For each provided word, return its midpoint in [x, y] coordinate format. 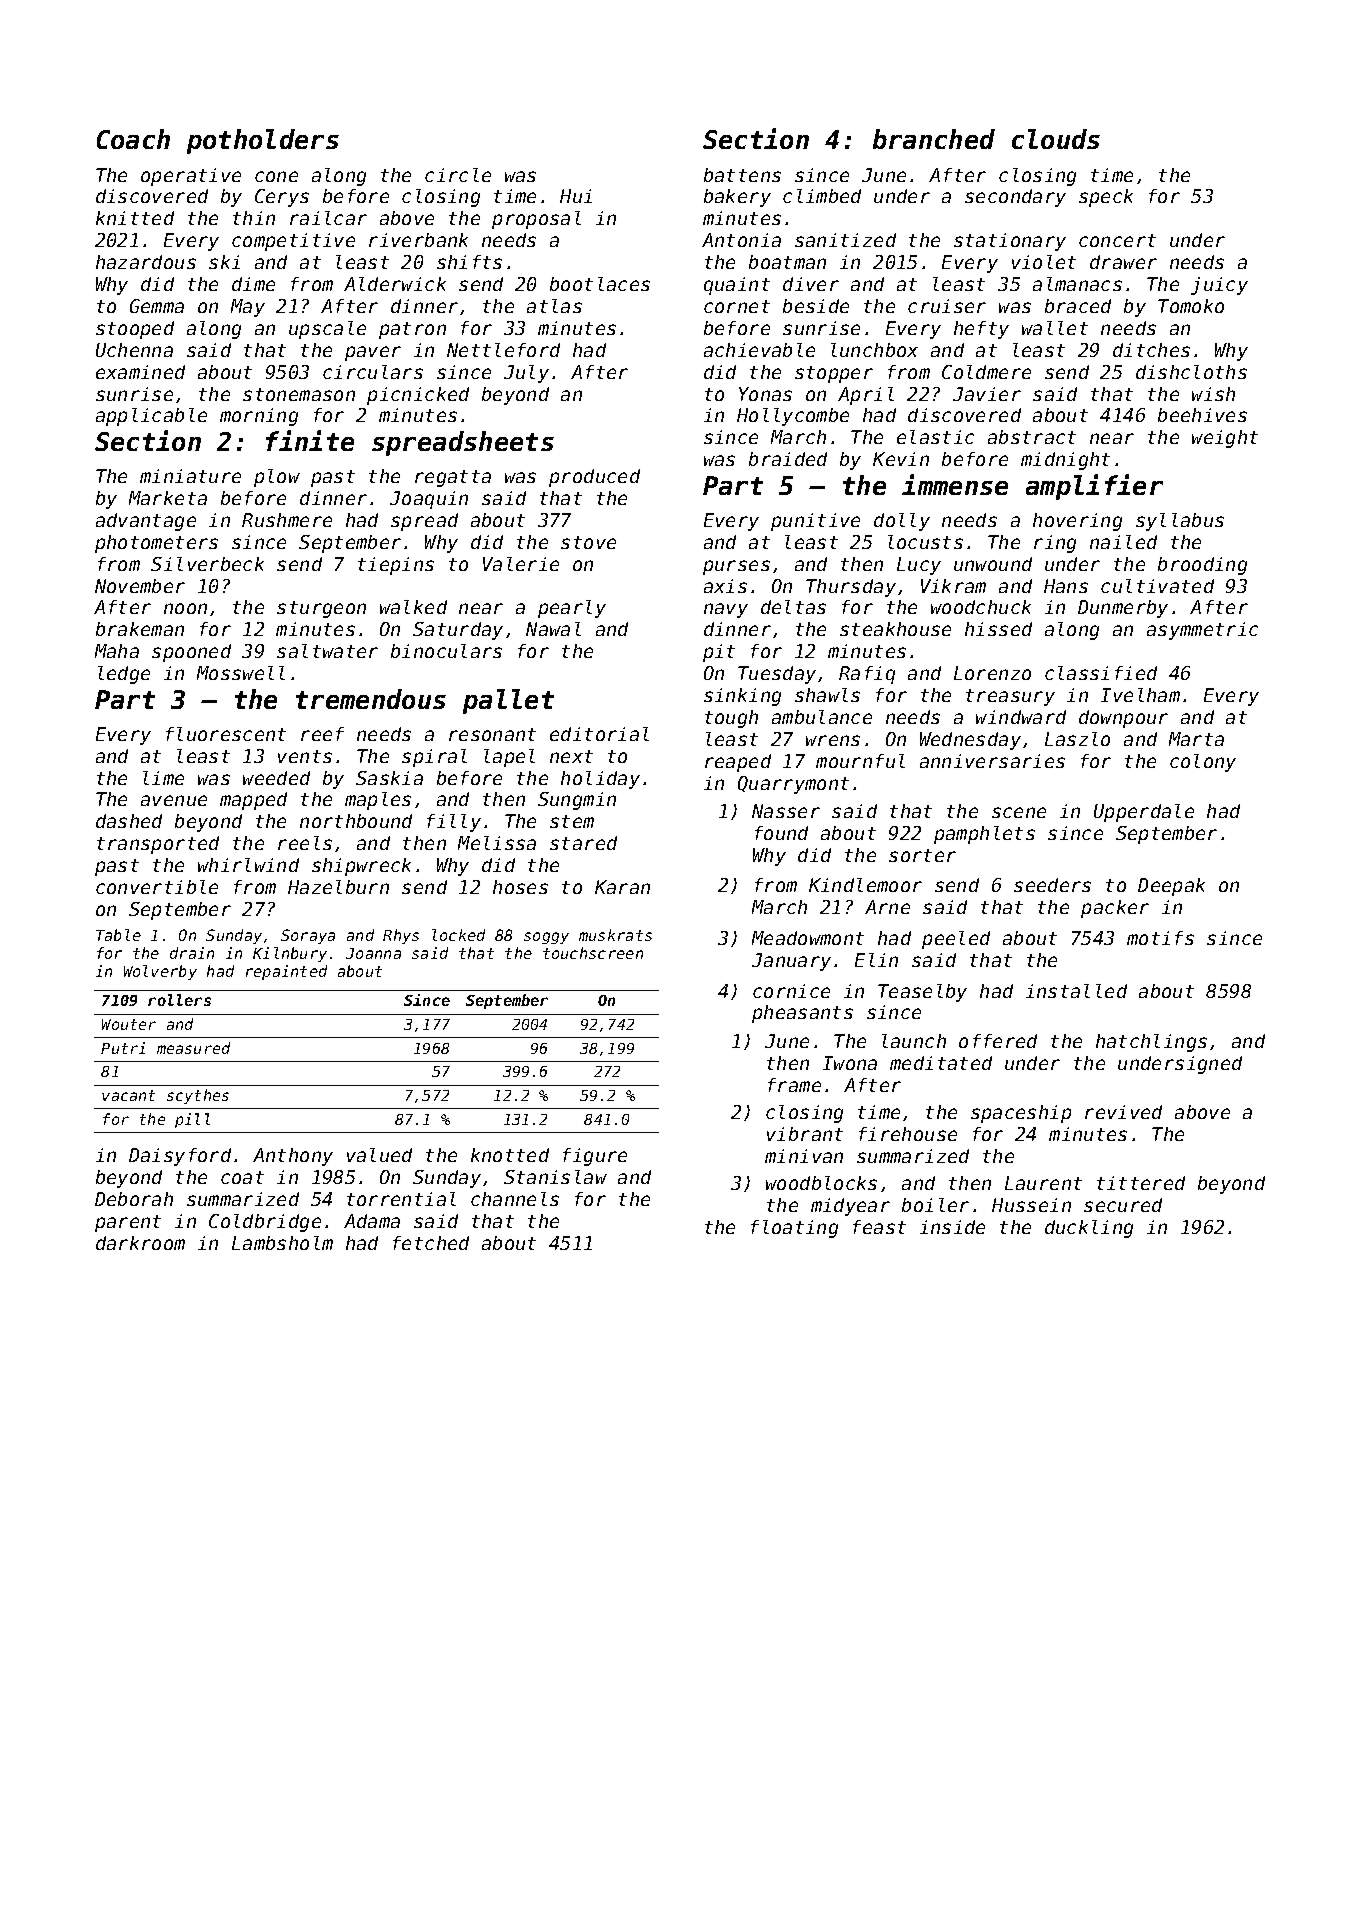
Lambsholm [282, 1243]
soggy [546, 938]
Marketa [168, 498]
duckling [1089, 1229]
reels [305, 843]
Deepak [1171, 887]
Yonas [765, 394]
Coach [133, 139]
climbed [822, 196]
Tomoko [1191, 306]
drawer [1123, 262]
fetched [431, 1243]
